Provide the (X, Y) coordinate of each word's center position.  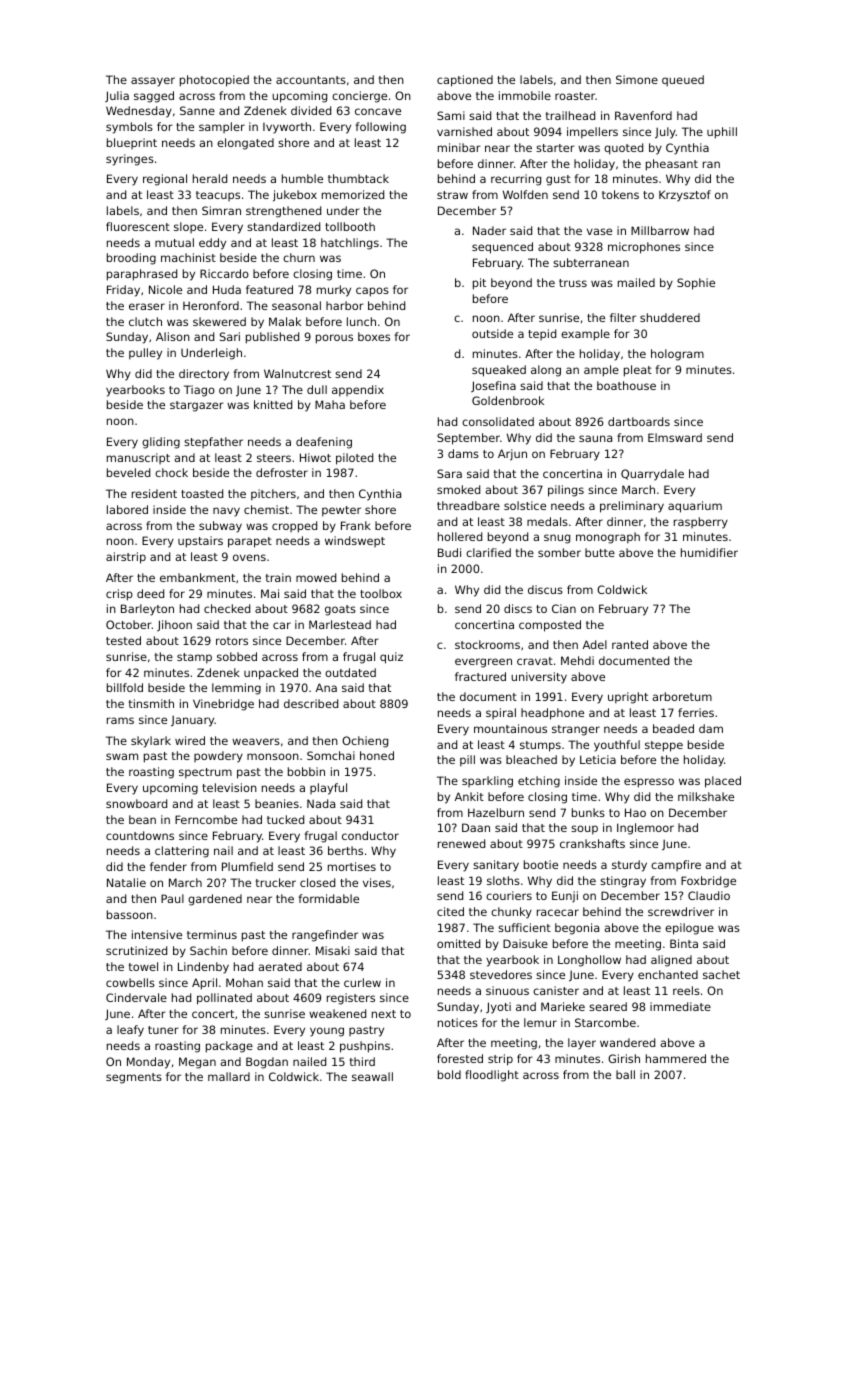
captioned (465, 81)
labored (127, 509)
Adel (595, 644)
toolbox (381, 593)
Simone (637, 79)
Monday (148, 1063)
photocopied (214, 81)
